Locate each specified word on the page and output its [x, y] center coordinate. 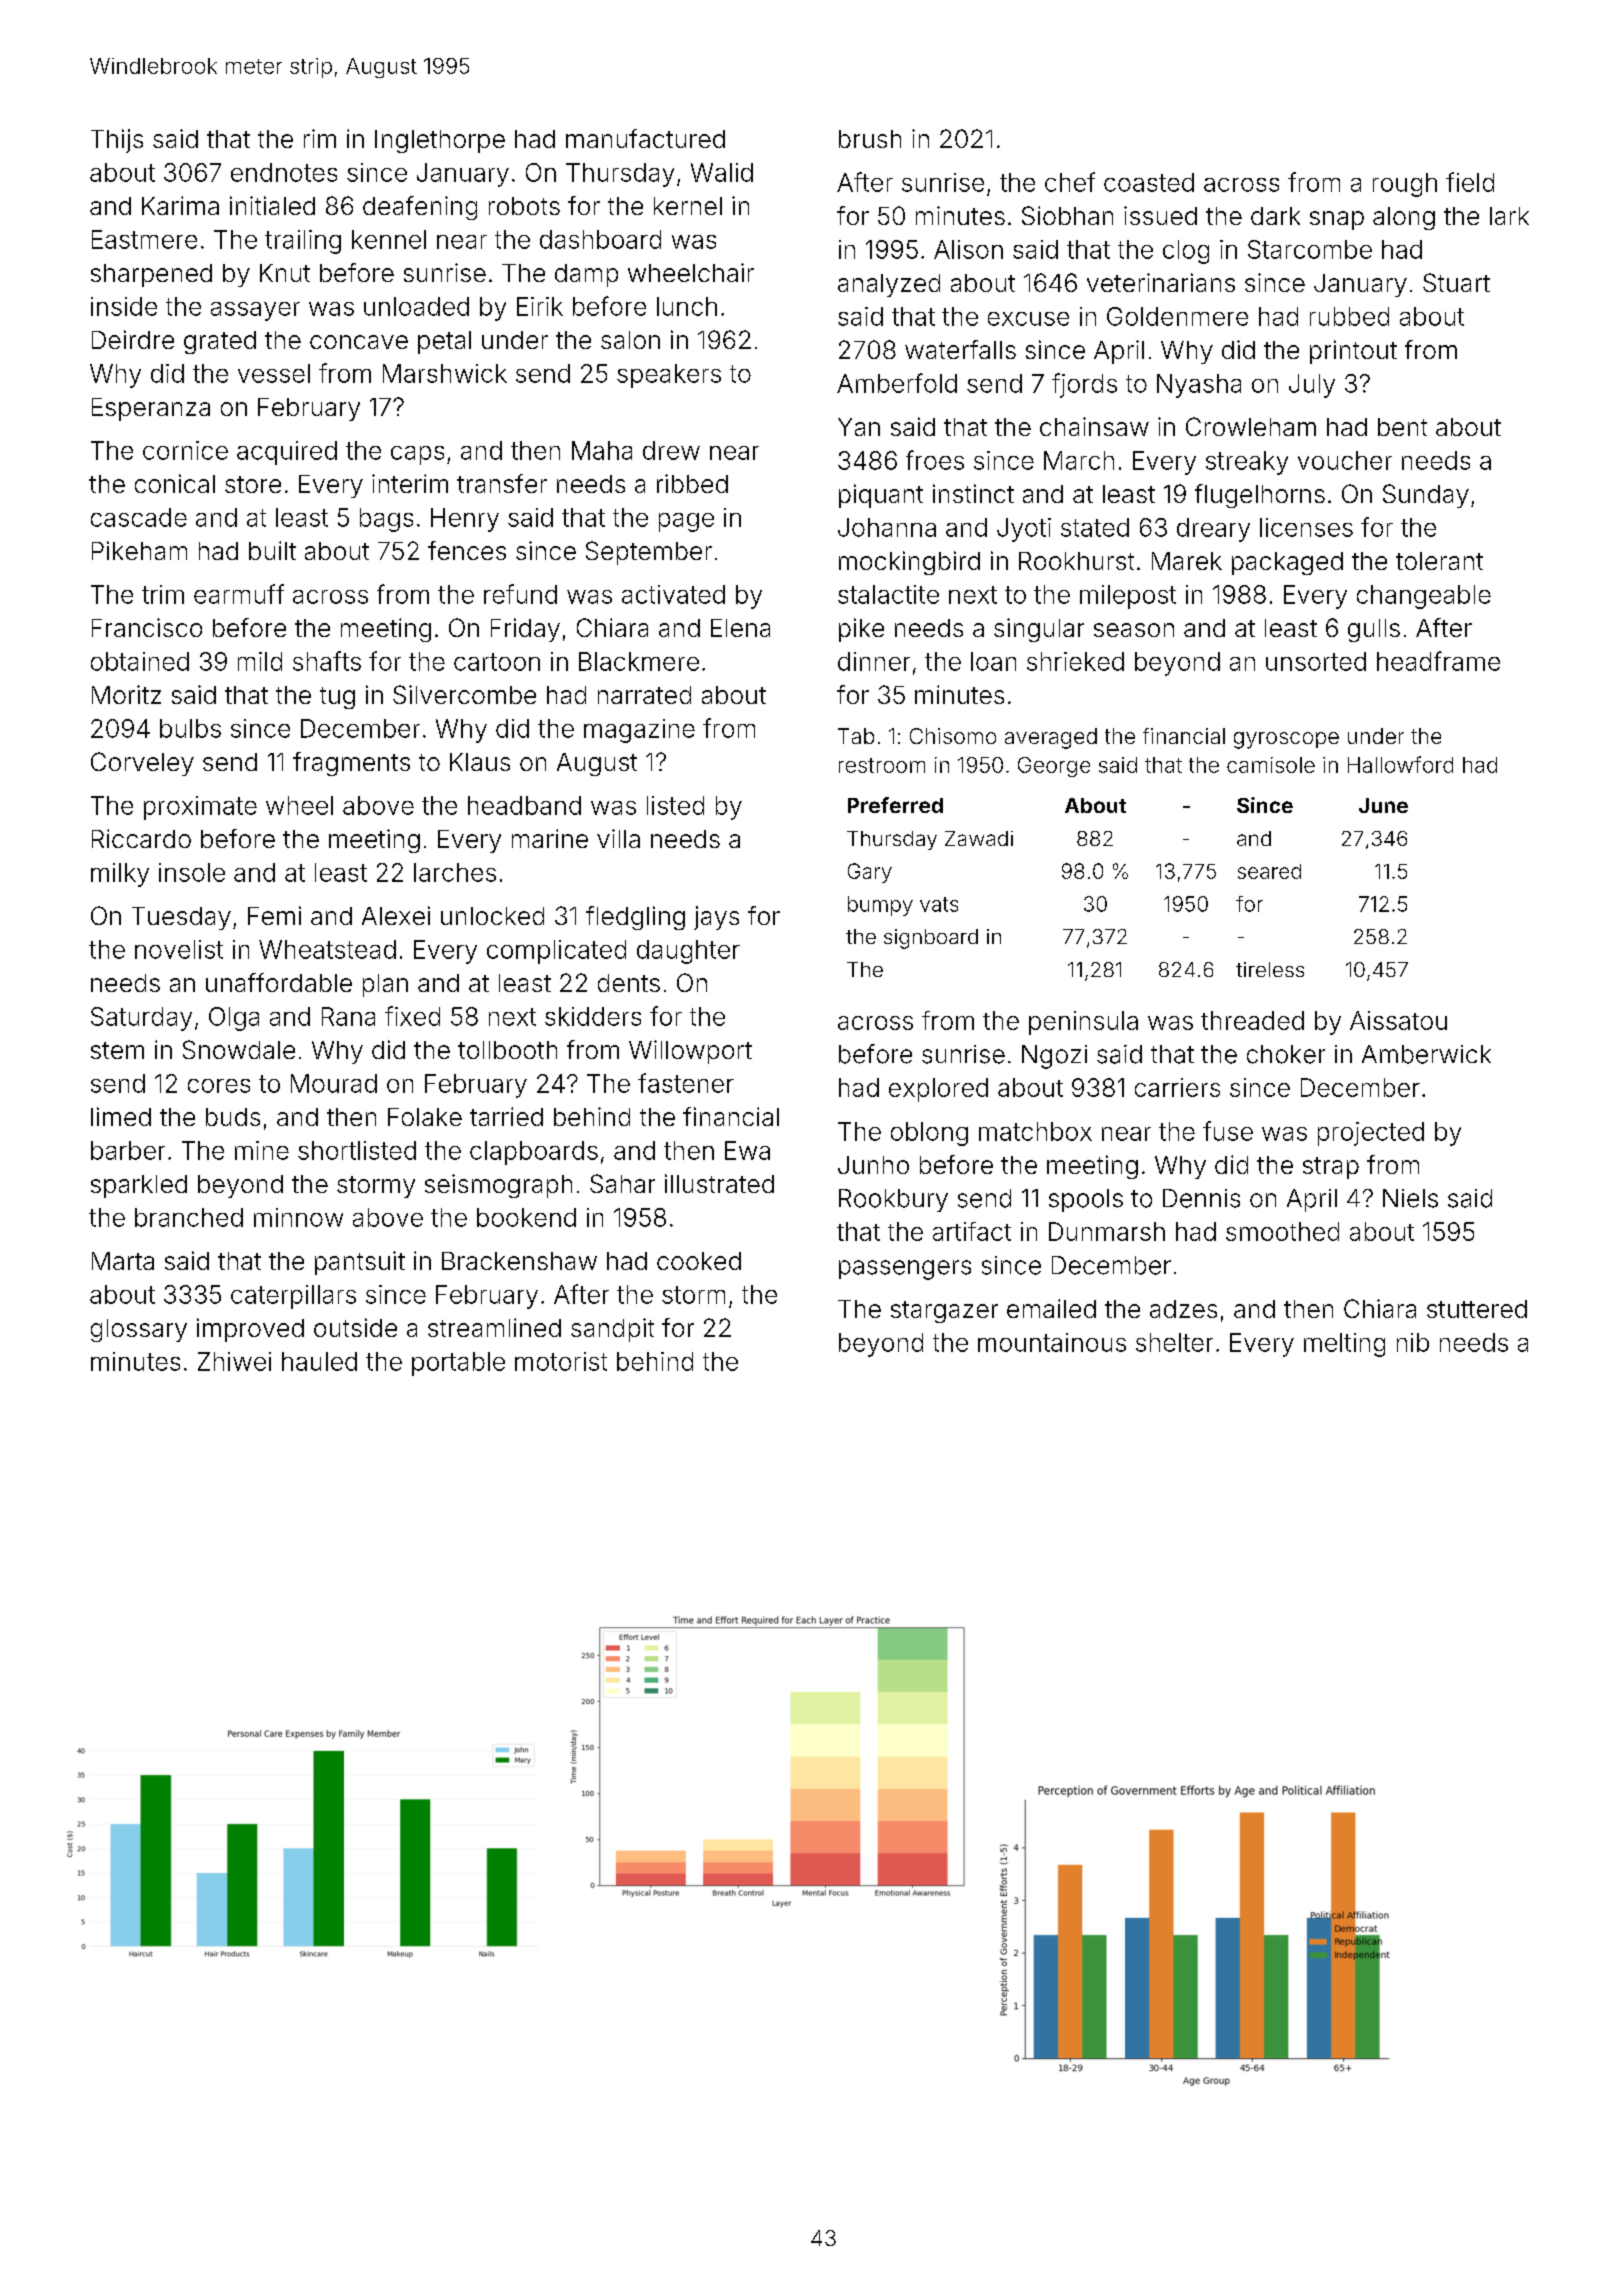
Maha [602, 450]
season [1134, 630]
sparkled [139, 1186]
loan [993, 661]
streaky [1247, 463]
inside [124, 306]
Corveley [142, 764]
